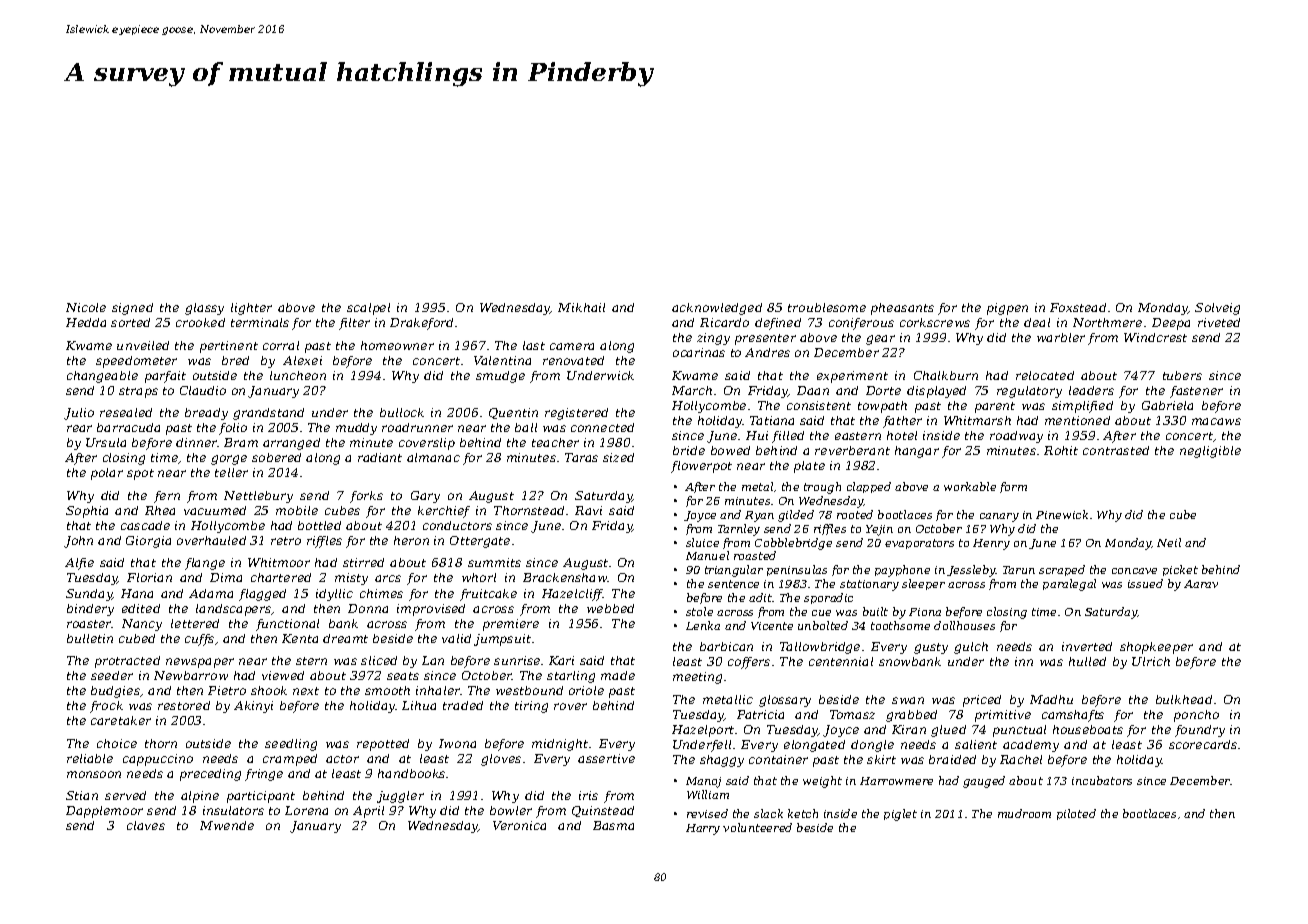  I want to click on Veronica, so click(519, 825).
